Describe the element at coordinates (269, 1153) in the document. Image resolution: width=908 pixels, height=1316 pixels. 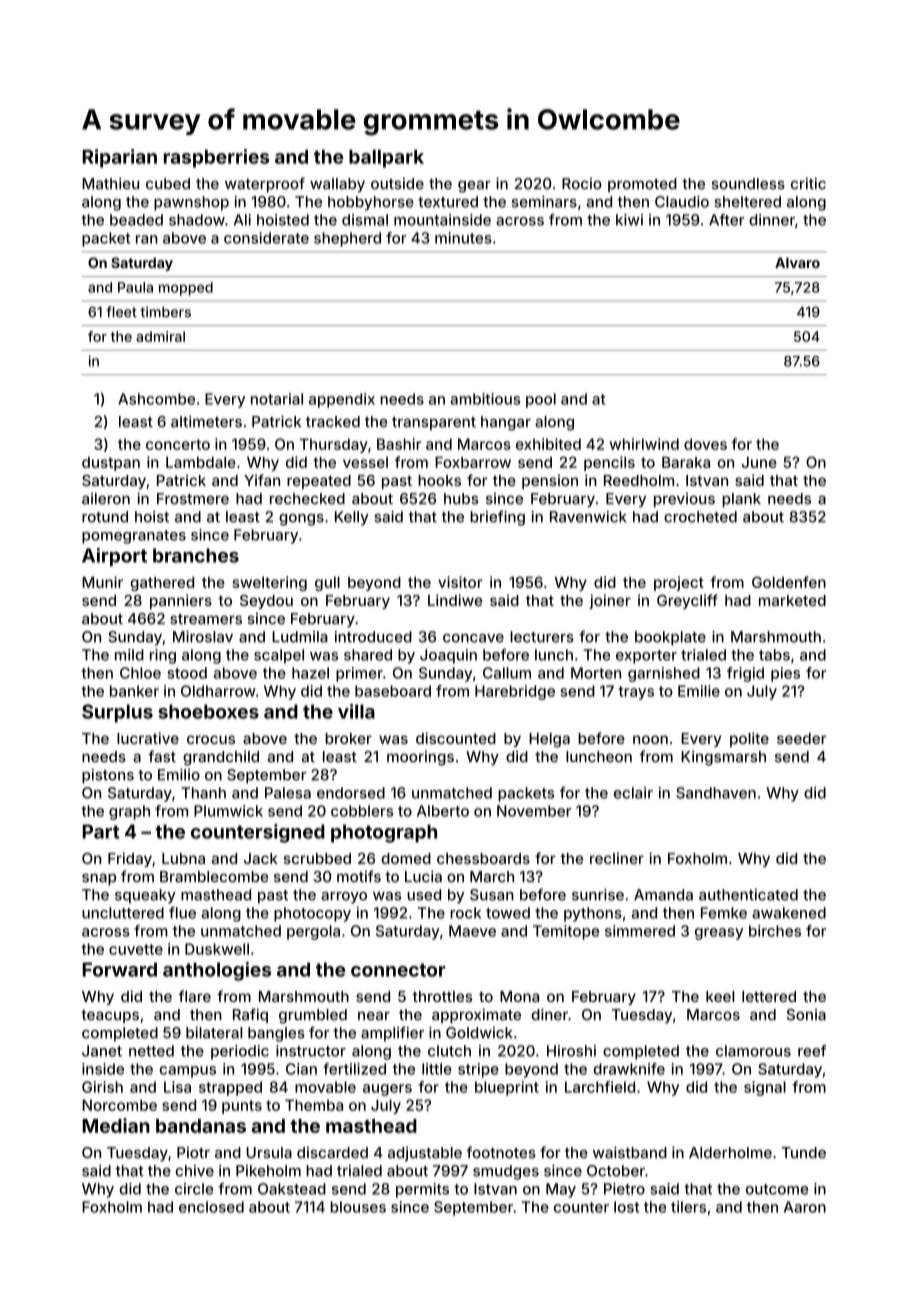
I see `Ursula` at that location.
